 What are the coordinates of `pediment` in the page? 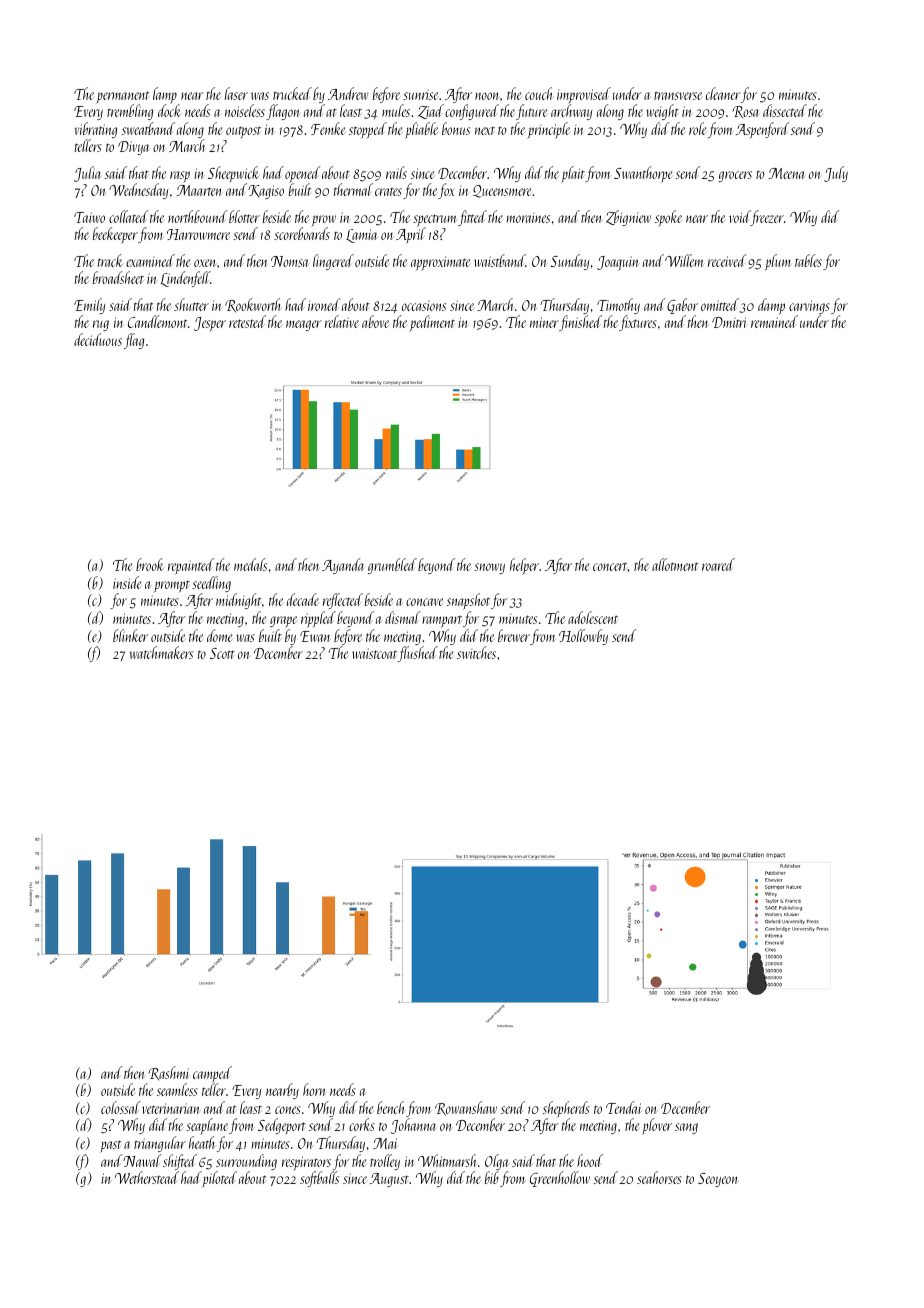 It's located at (432, 323).
